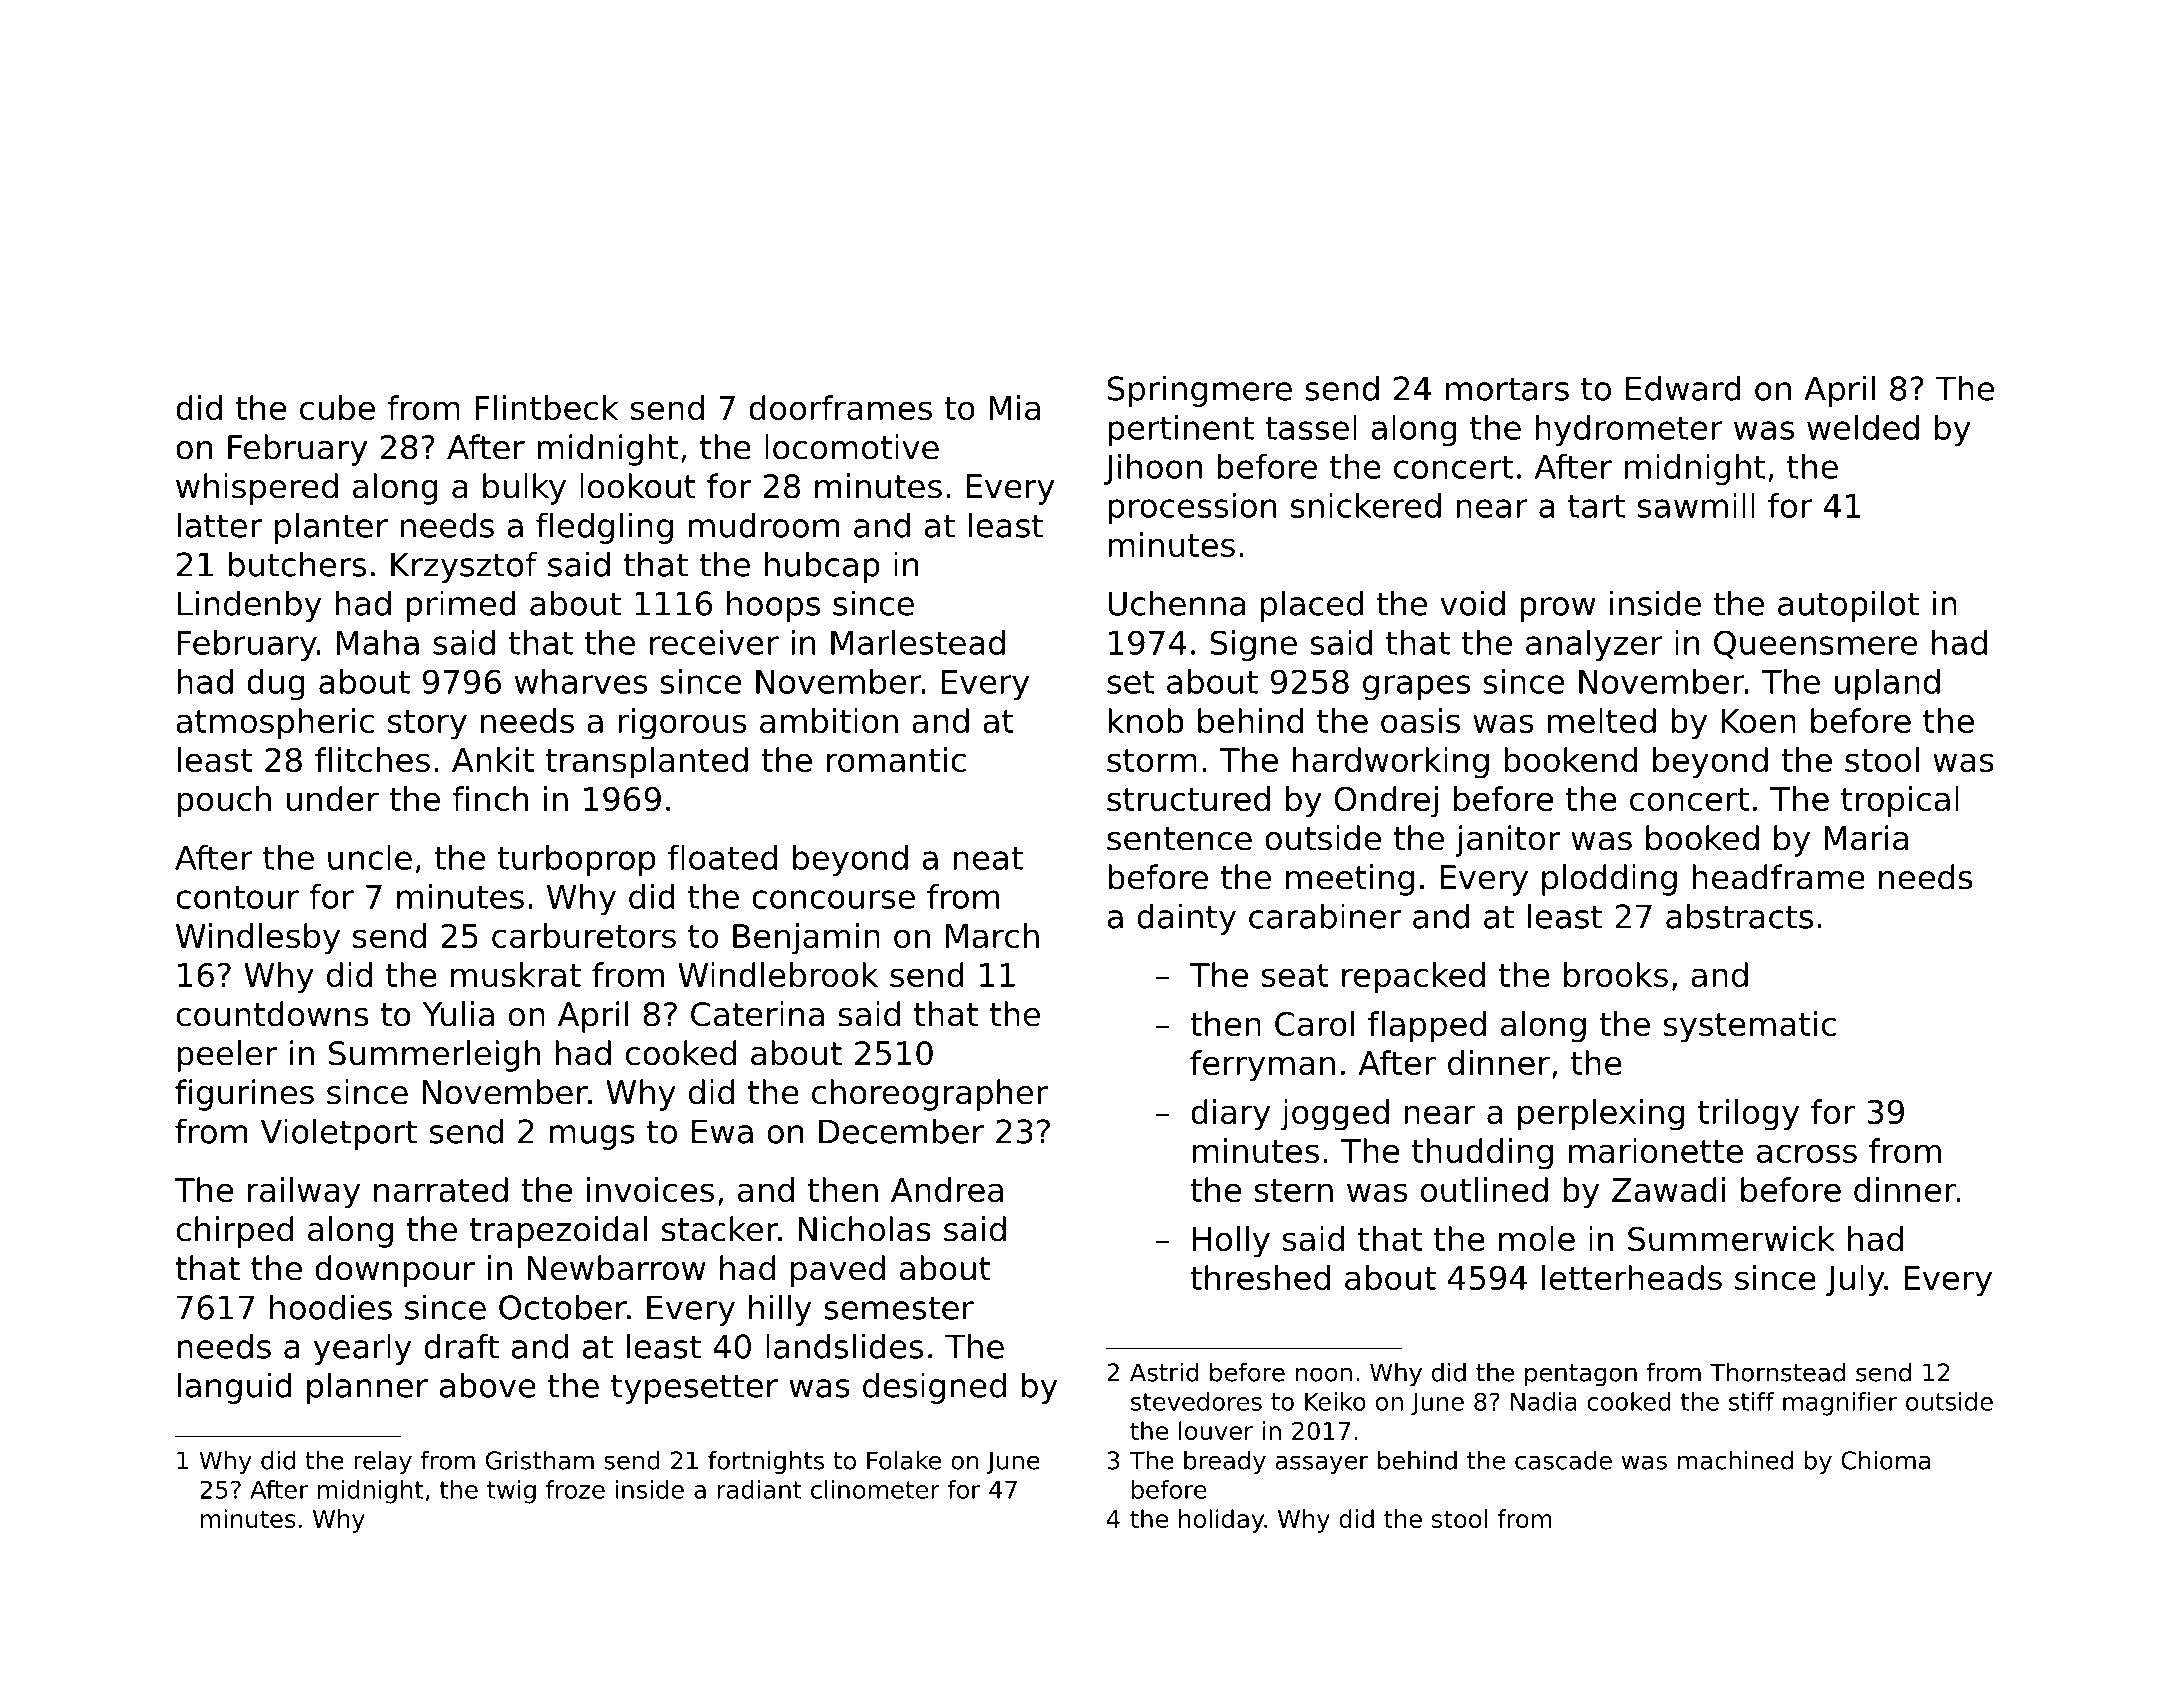  I want to click on choreographer, so click(930, 1095).
